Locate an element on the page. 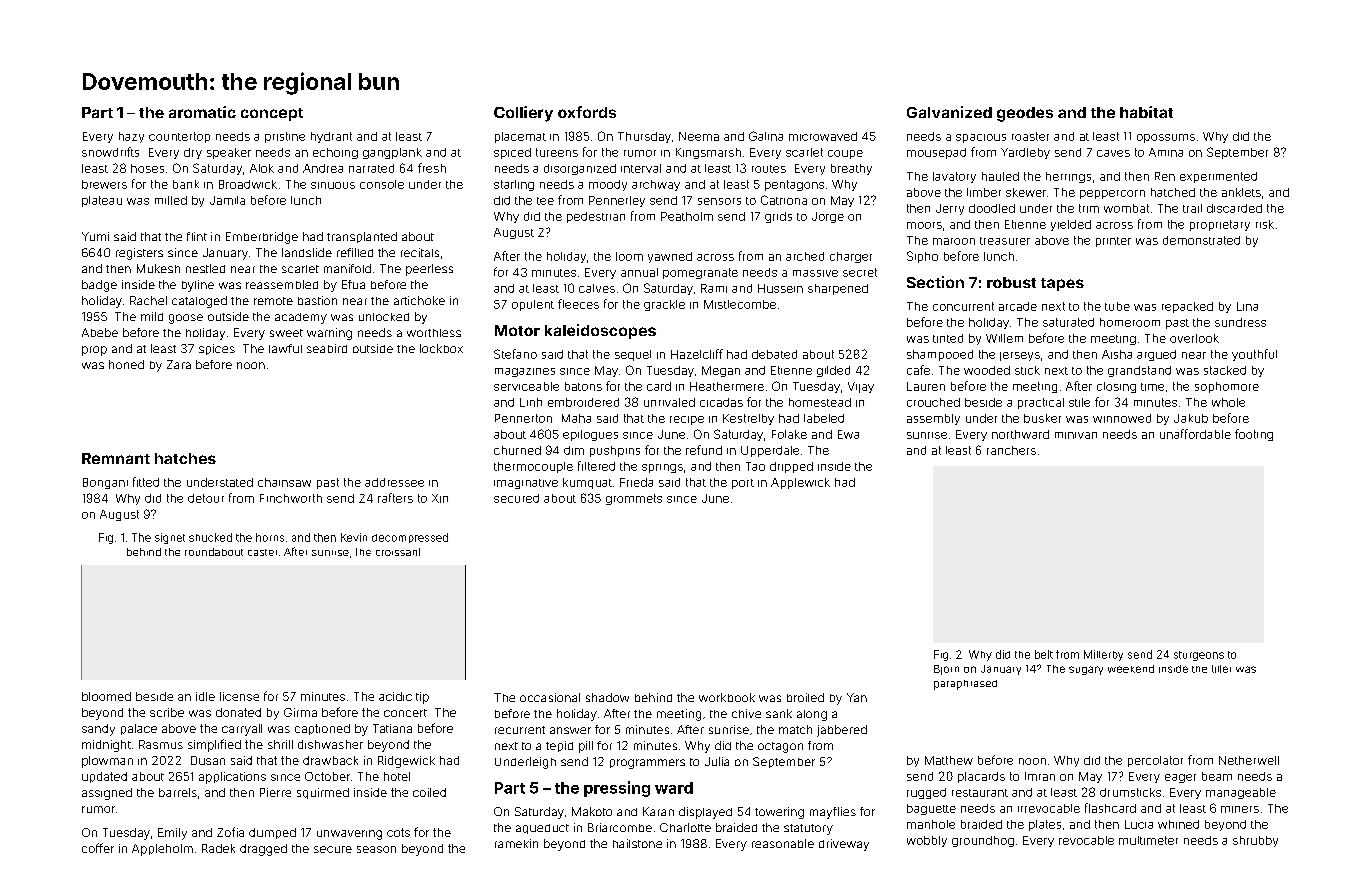  workbook is located at coordinates (727, 697).
